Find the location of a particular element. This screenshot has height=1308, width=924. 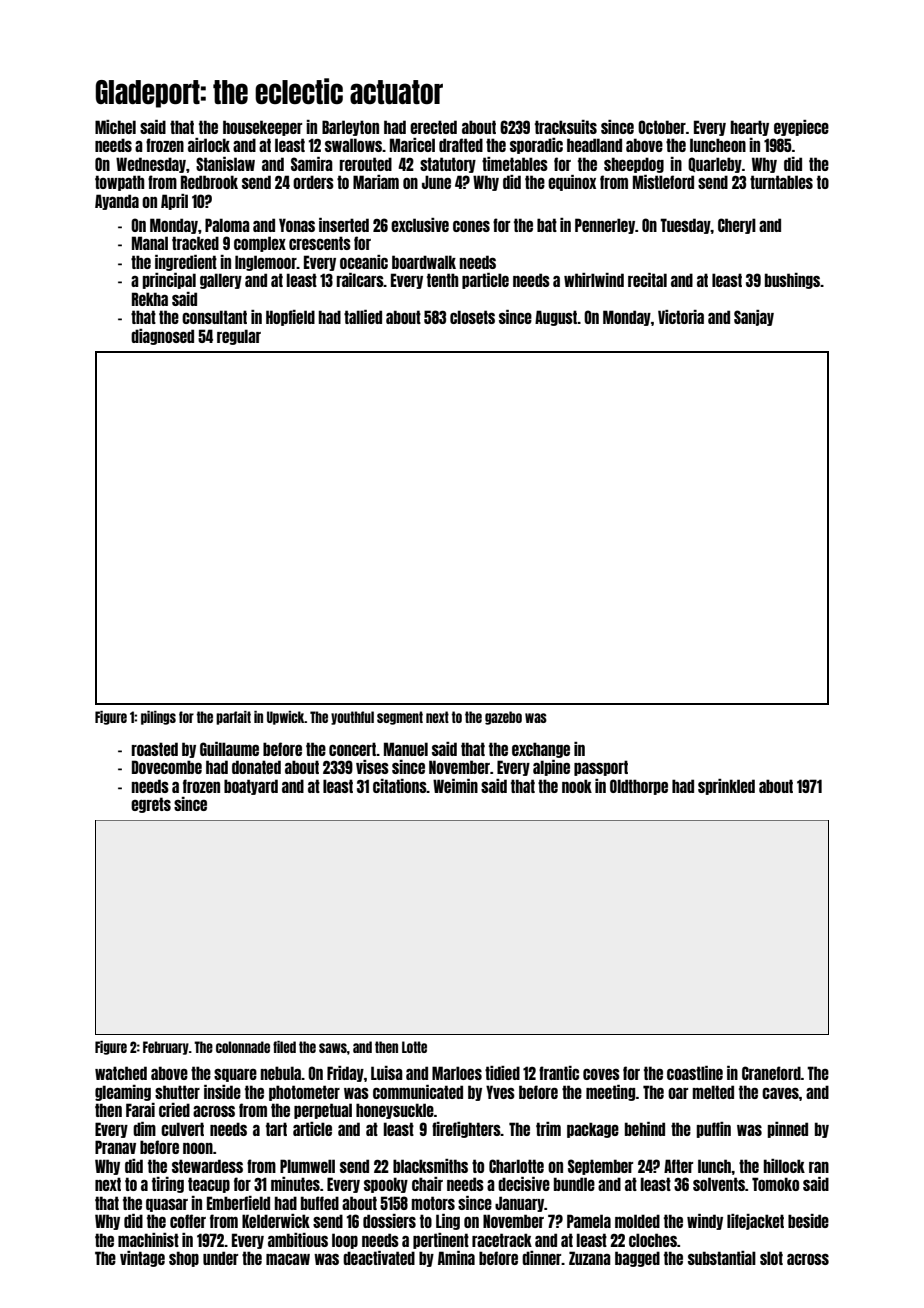

dinner is located at coordinates (542, 1258).
